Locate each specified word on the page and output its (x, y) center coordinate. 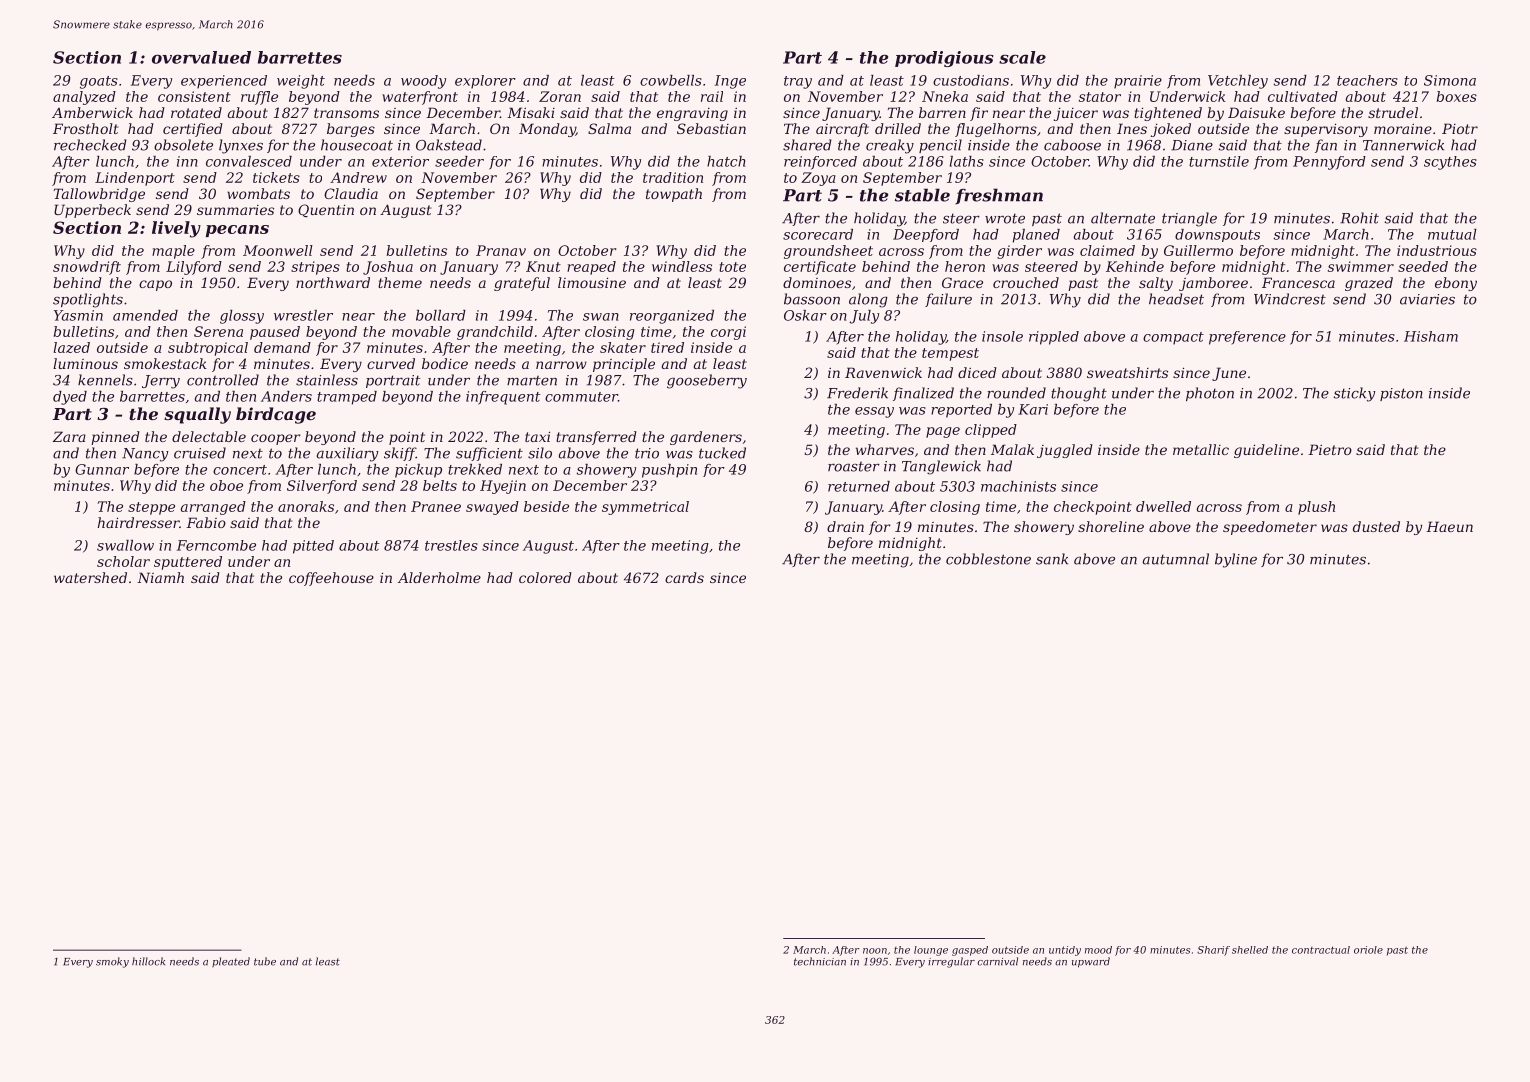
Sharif (1213, 951)
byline (1236, 560)
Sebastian (711, 128)
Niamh (160, 577)
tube (265, 961)
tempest (950, 354)
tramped (347, 398)
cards (684, 577)
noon (875, 951)
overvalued (201, 57)
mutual (1452, 234)
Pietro (1330, 449)
